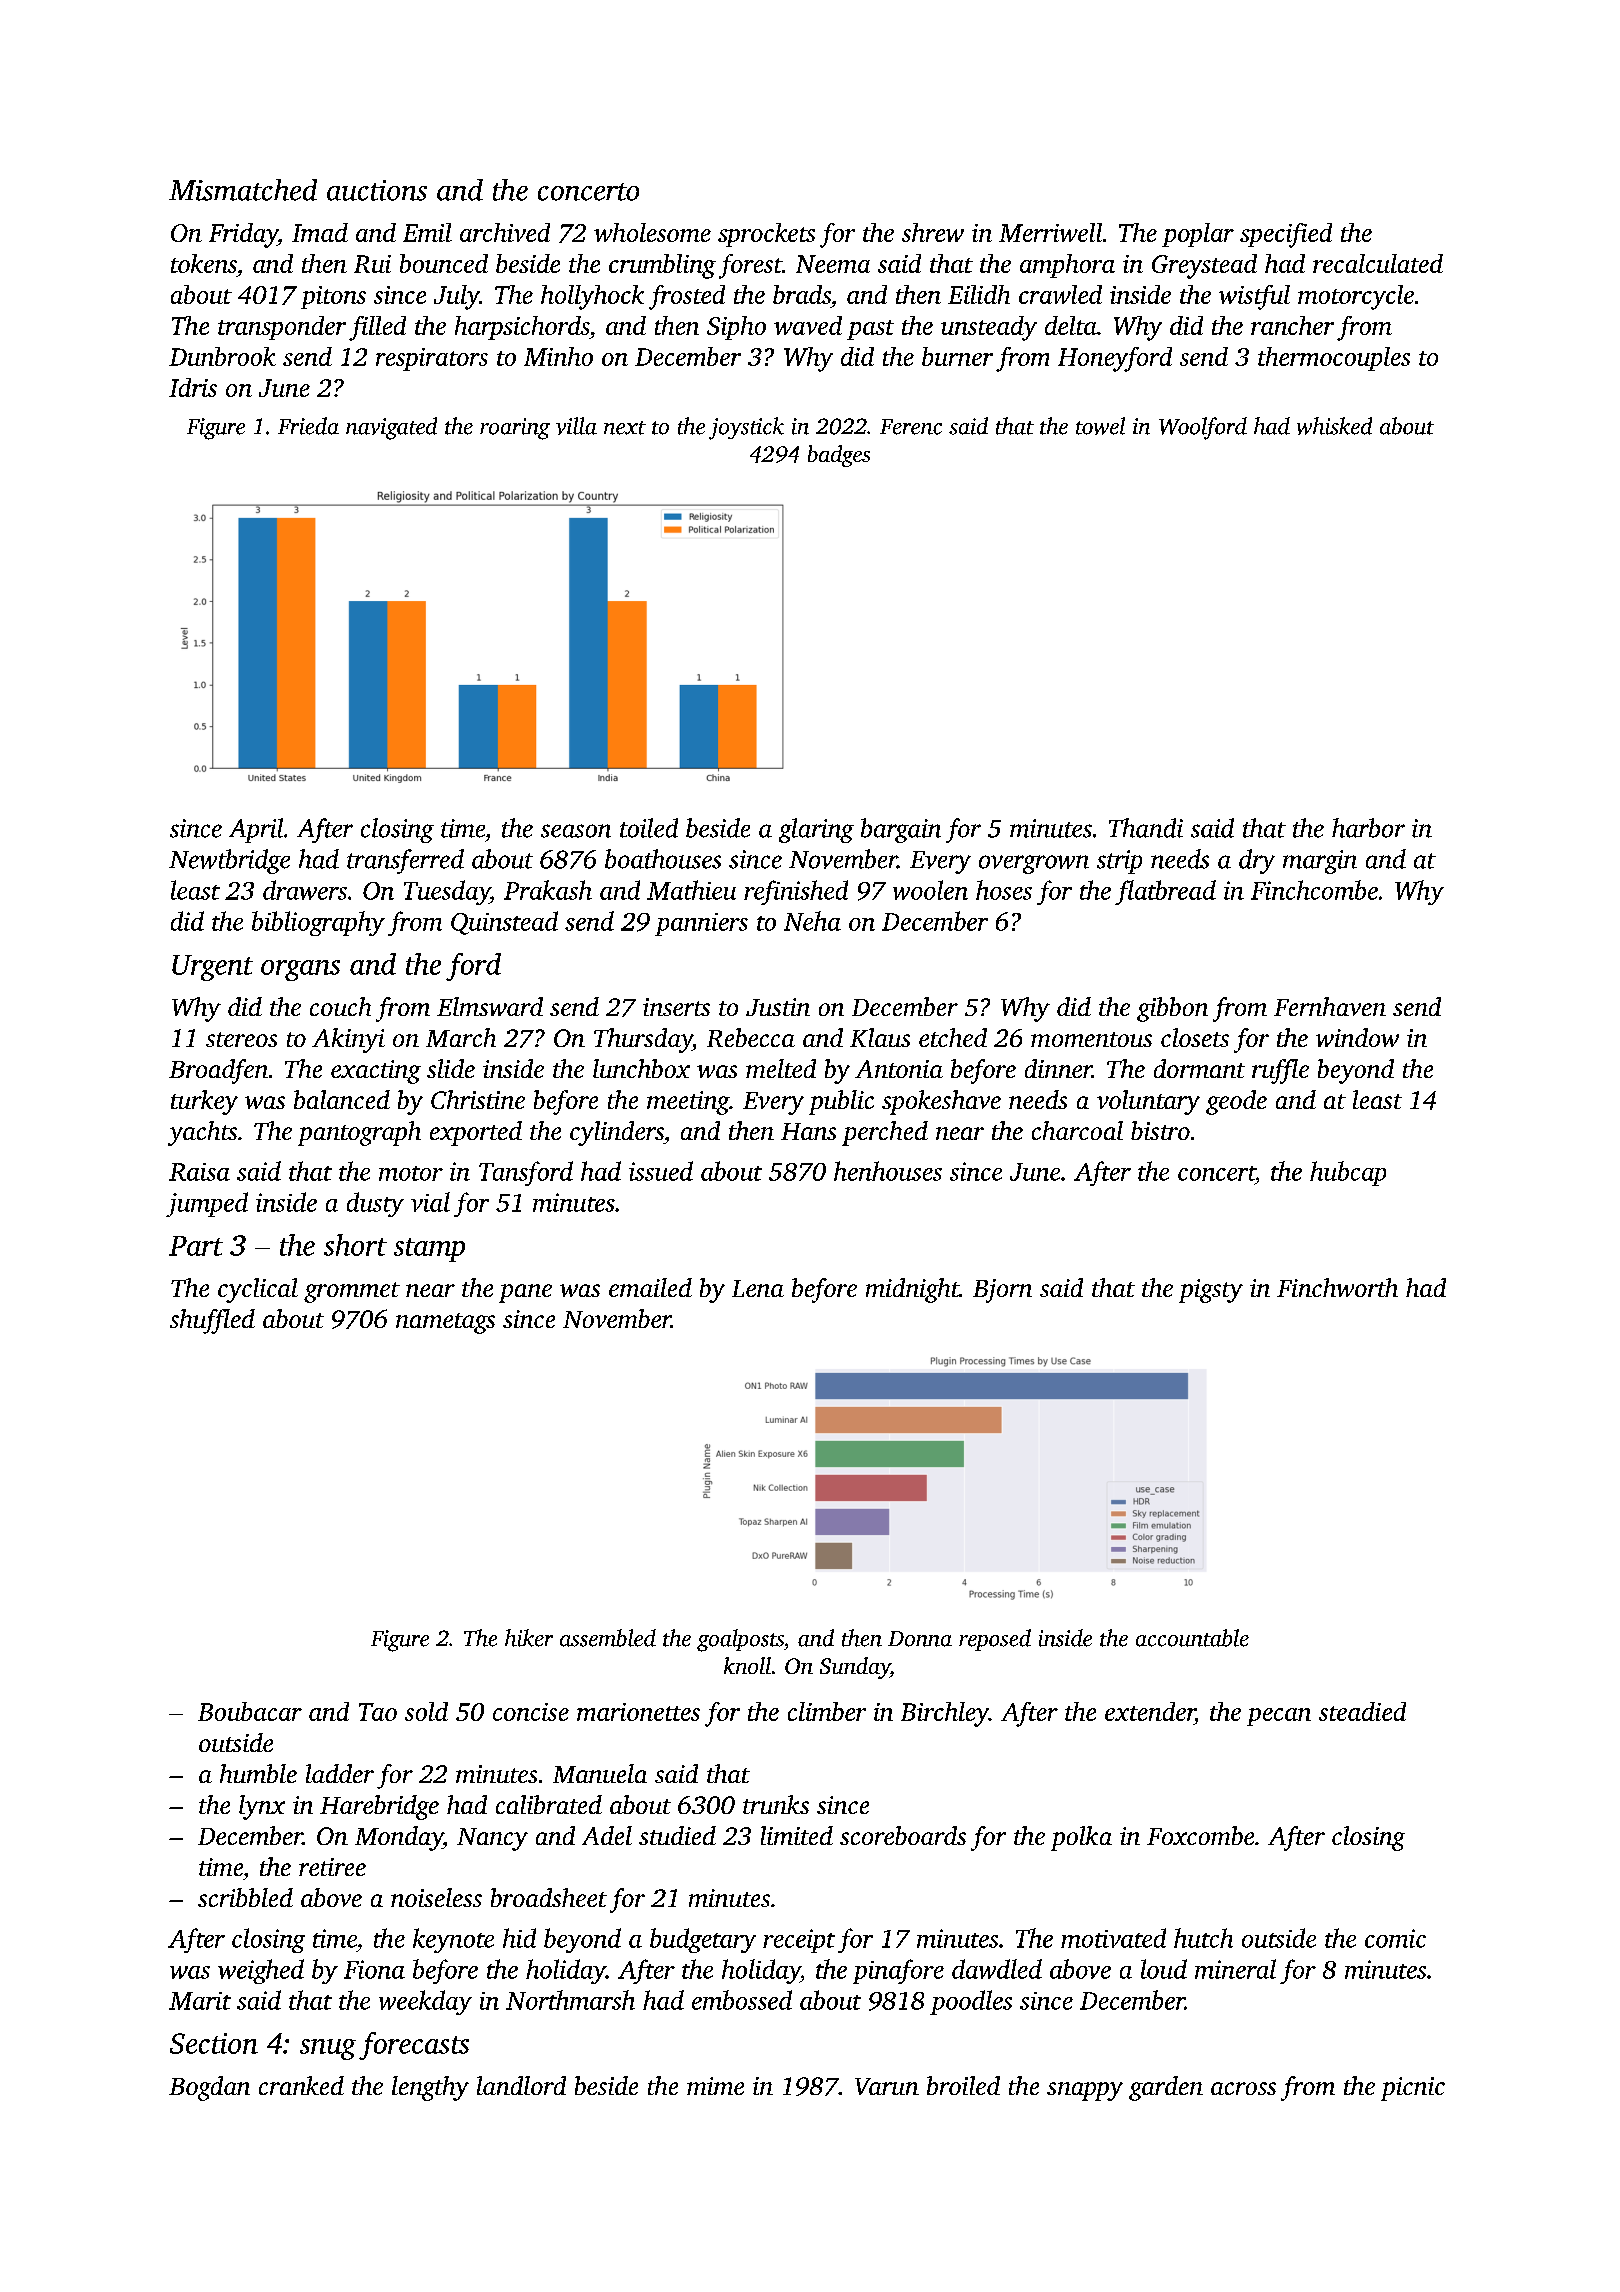  What do you see at coordinates (212, 1321) in the screenshot?
I see `shuffled` at bounding box center [212, 1321].
